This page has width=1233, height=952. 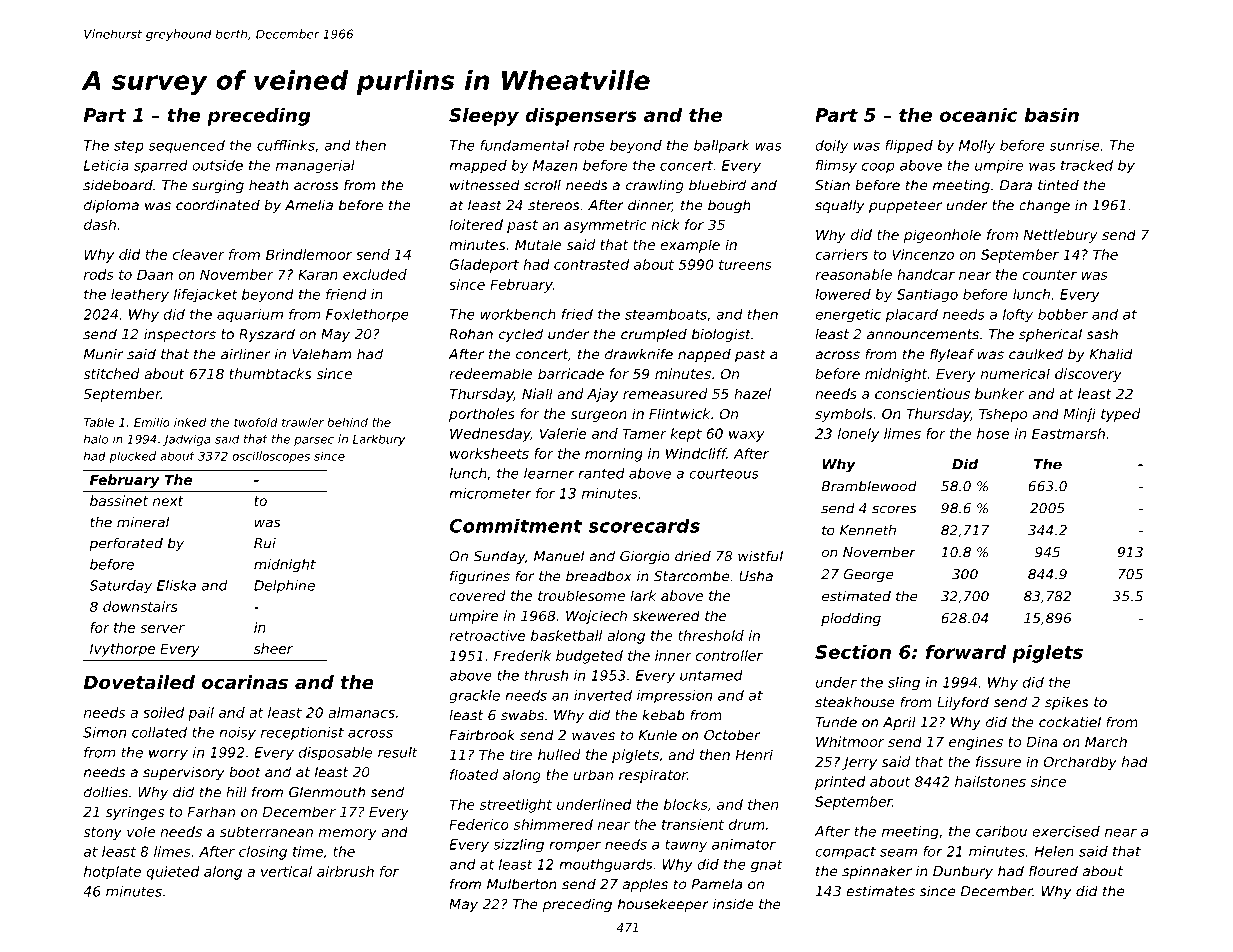 What do you see at coordinates (104, 732) in the page?
I see `Simon` at bounding box center [104, 732].
